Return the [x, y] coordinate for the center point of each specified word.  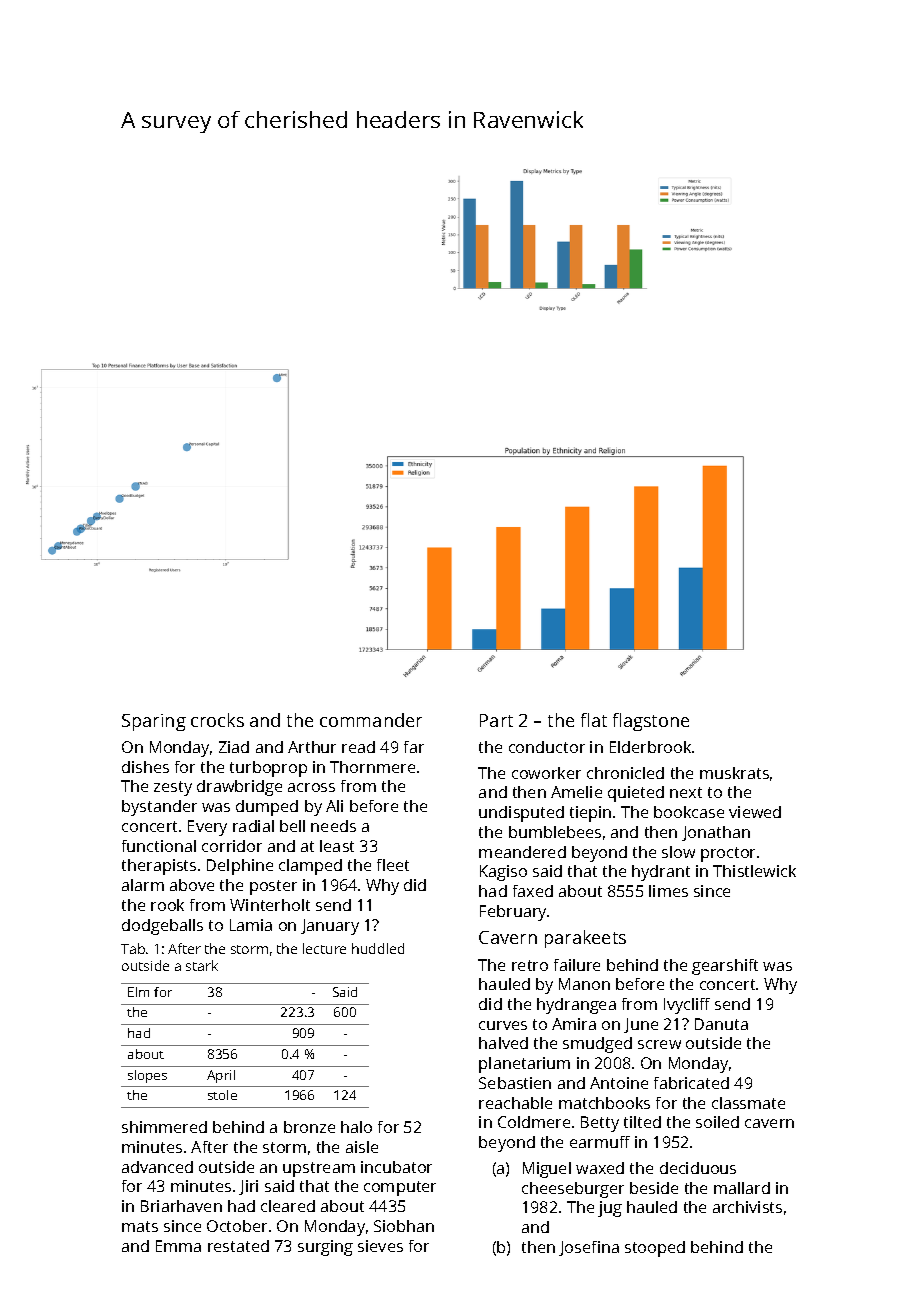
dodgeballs [162, 927]
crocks [217, 720]
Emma [178, 1246]
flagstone [651, 722]
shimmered [164, 1127]
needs [333, 826]
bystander [159, 808]
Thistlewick [754, 871]
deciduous [698, 1168]
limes [668, 891]
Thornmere [372, 767]
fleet [393, 865]
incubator [396, 1167]
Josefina [589, 1248]
